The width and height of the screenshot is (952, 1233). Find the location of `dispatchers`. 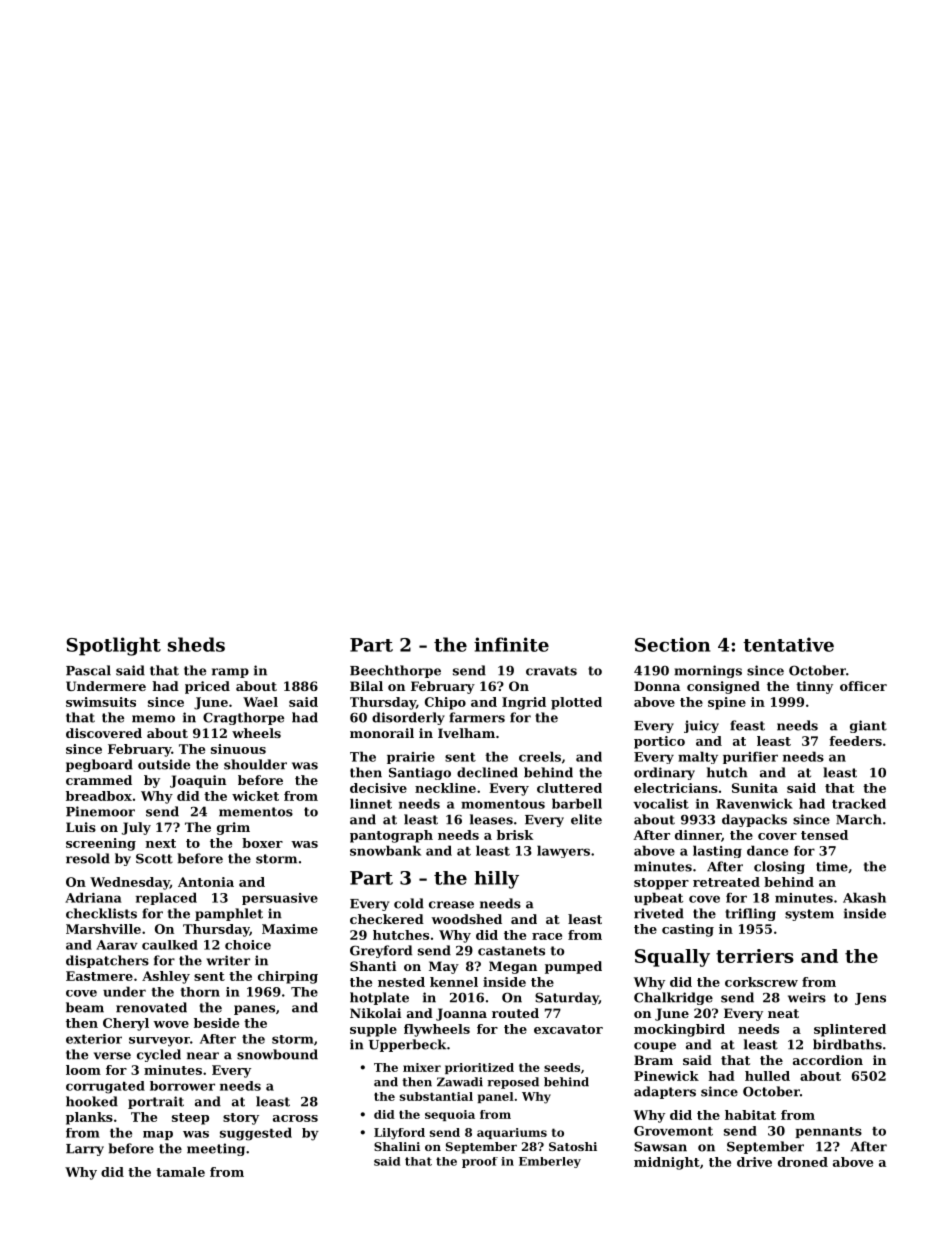

dispatchers is located at coordinates (107, 961).
